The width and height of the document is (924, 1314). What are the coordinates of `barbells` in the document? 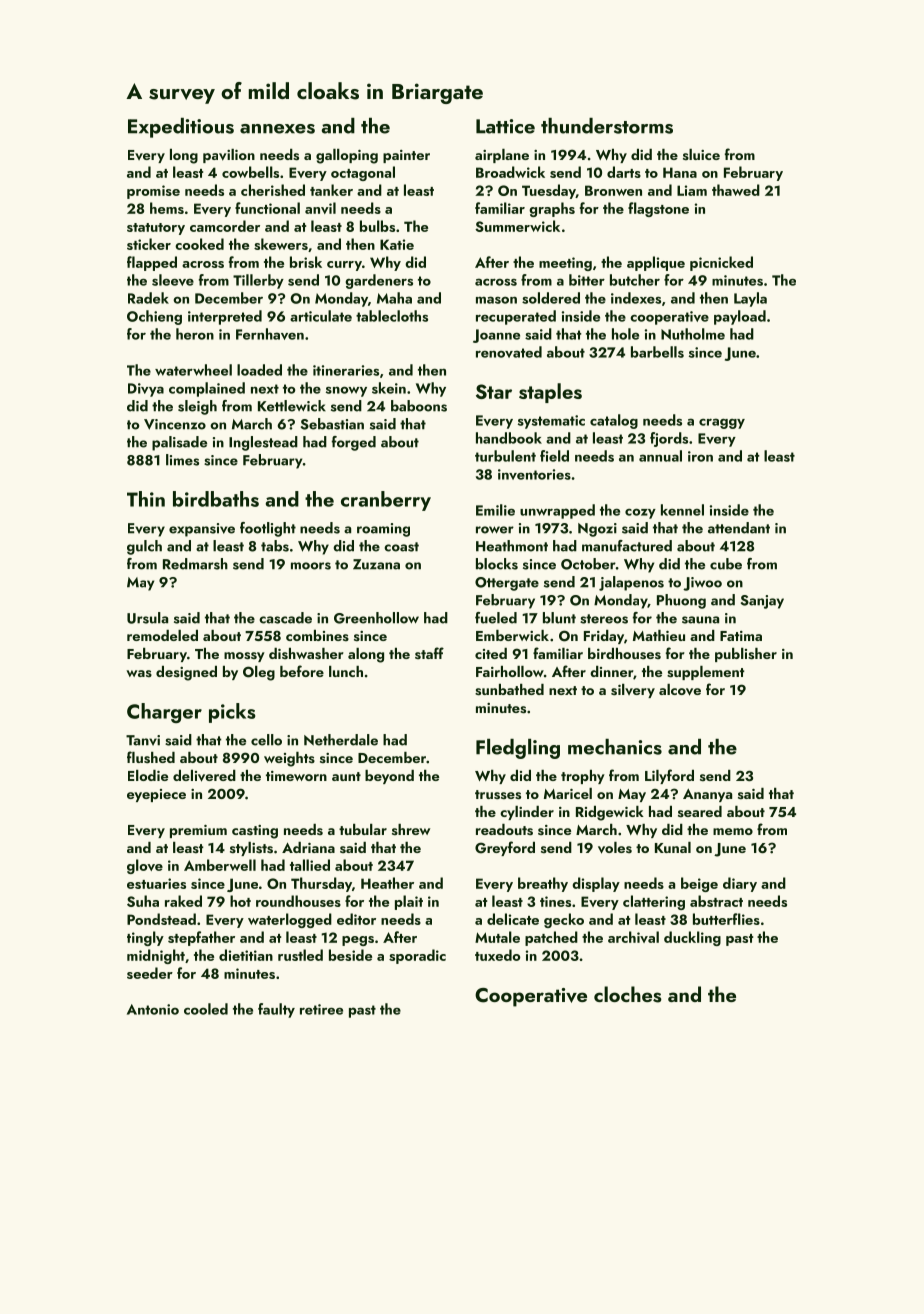 It's located at (657, 352).
